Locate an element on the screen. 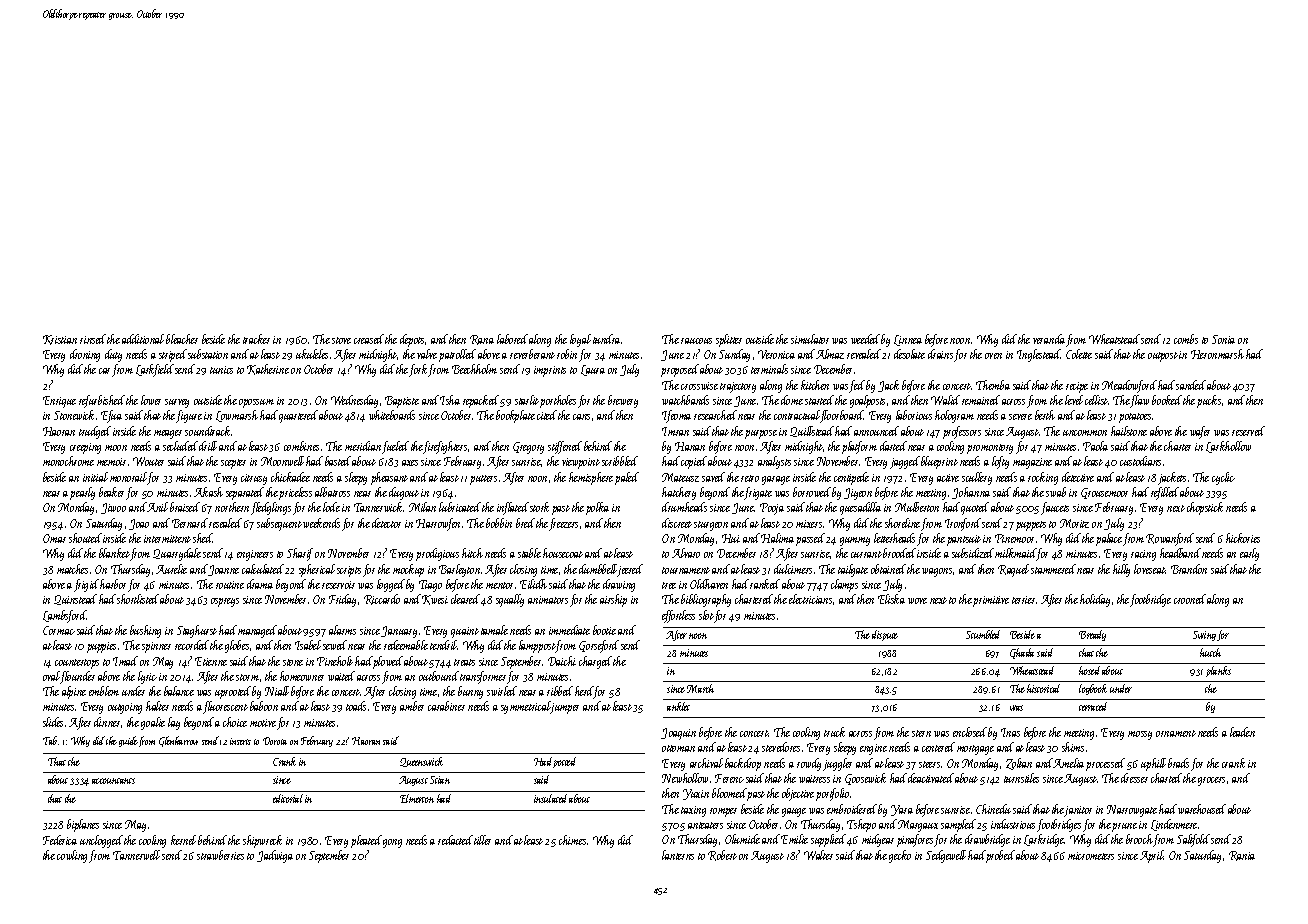  guide is located at coordinates (128, 741).
